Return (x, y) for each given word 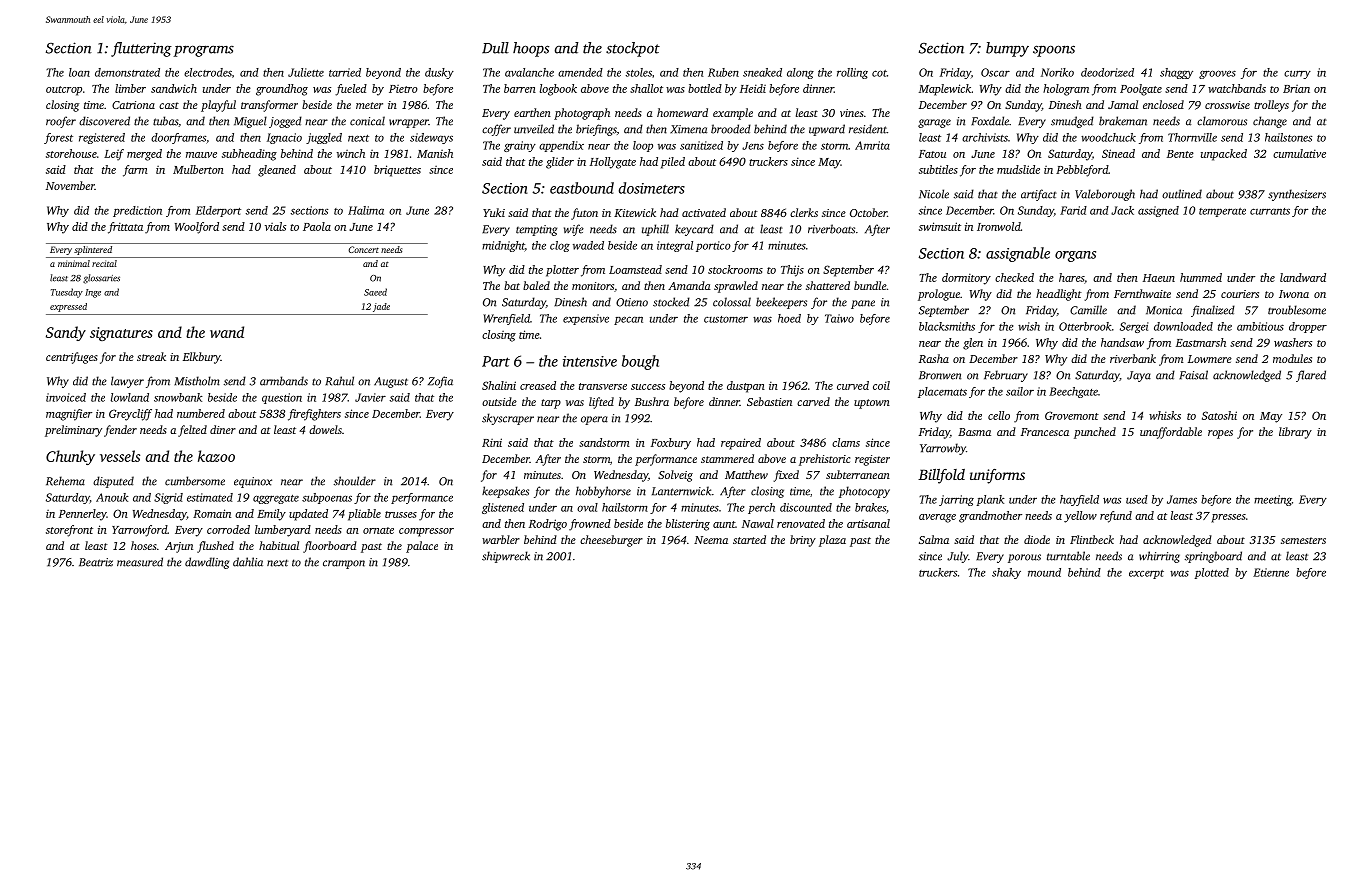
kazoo (216, 456)
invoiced (66, 397)
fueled (351, 90)
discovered (104, 121)
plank (990, 500)
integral (675, 246)
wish (1029, 326)
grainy (520, 146)
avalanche (529, 72)
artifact (1039, 195)
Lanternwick (681, 491)
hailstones (1288, 137)
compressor (426, 532)
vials (275, 226)
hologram (1066, 90)
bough (640, 362)
